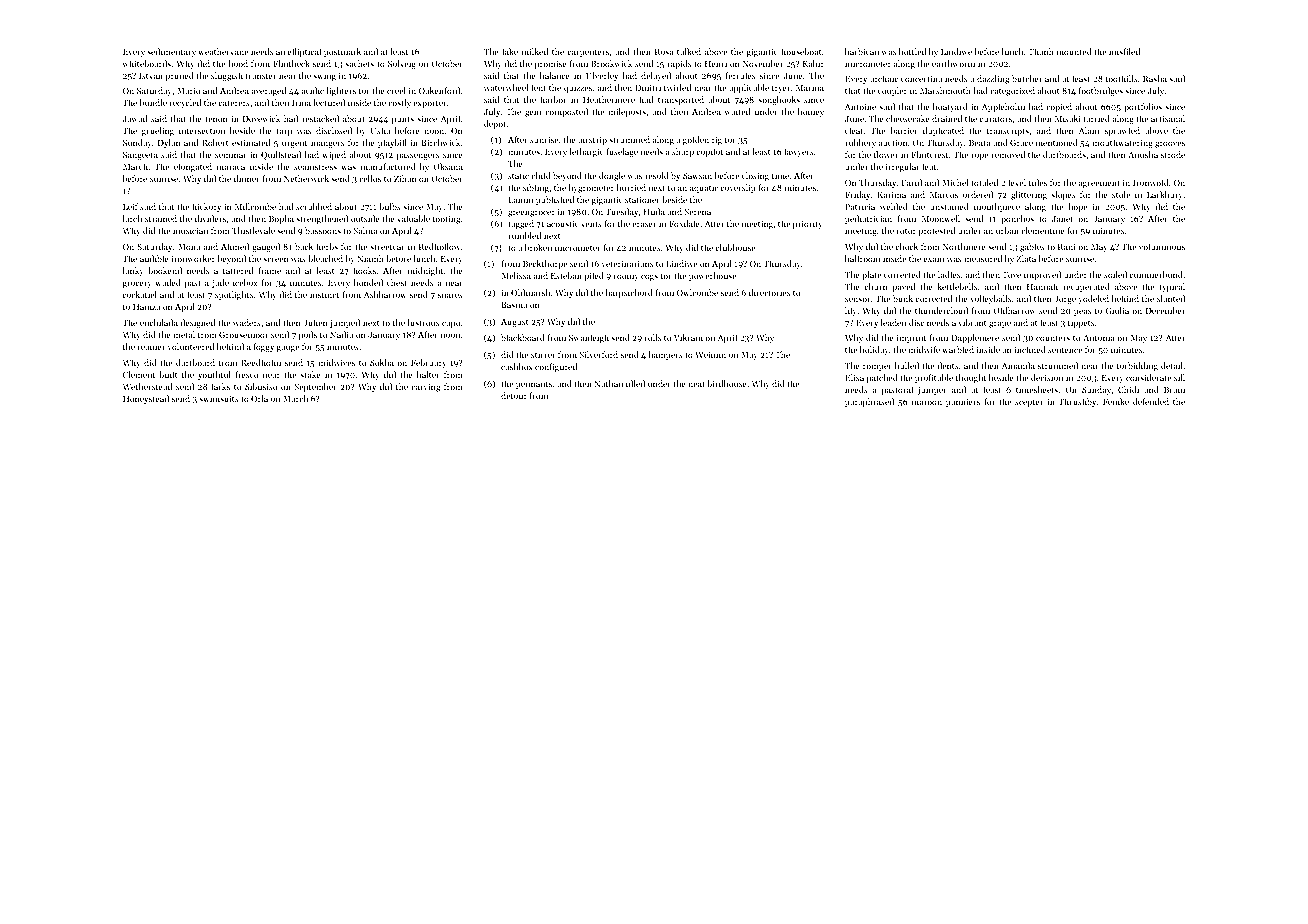 This page has height=924, width=1308. Describe the element at coordinates (140, 294) in the page. I see `cockatiel` at that location.
